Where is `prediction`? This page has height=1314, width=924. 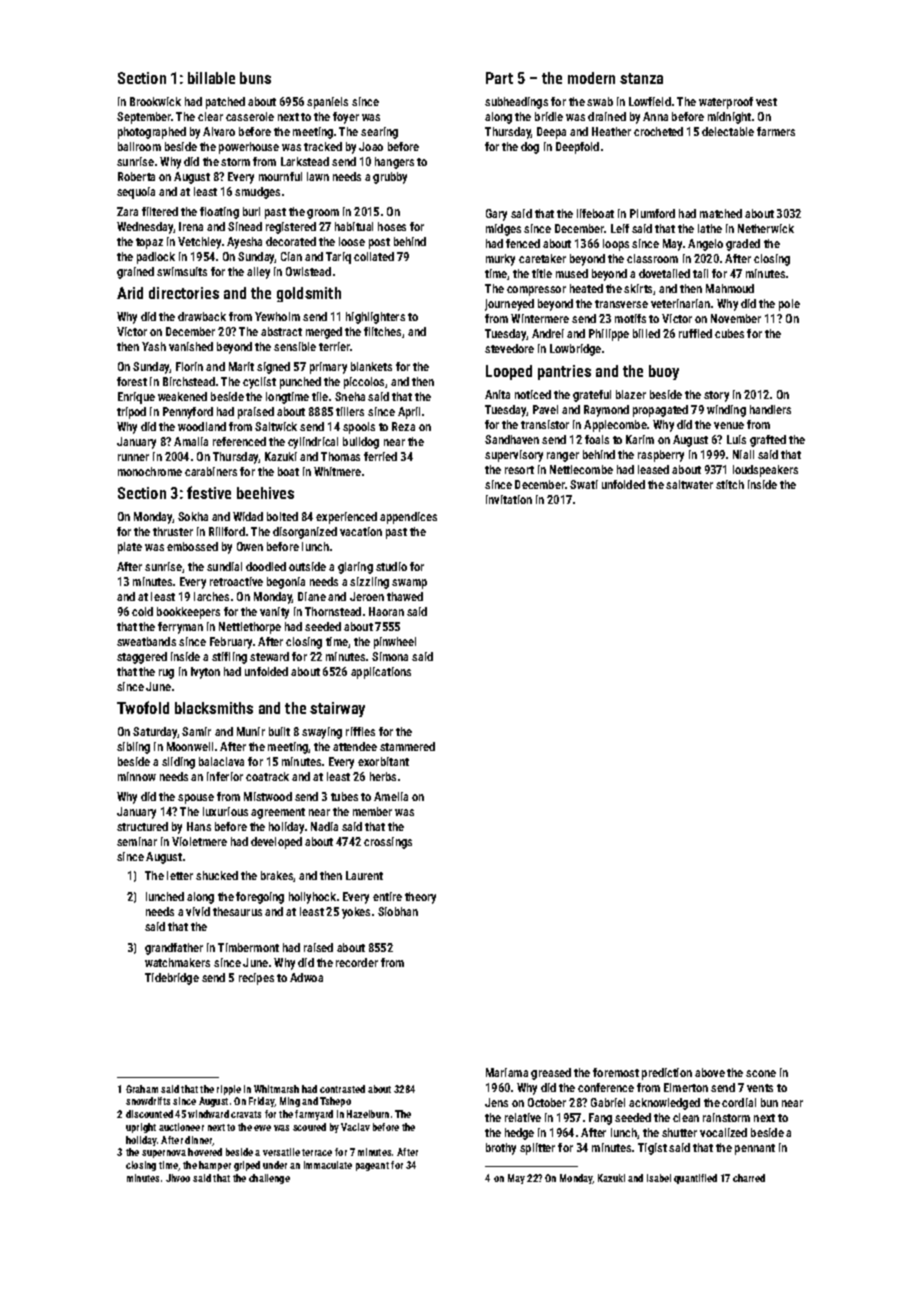
prediction is located at coordinates (667, 1074).
